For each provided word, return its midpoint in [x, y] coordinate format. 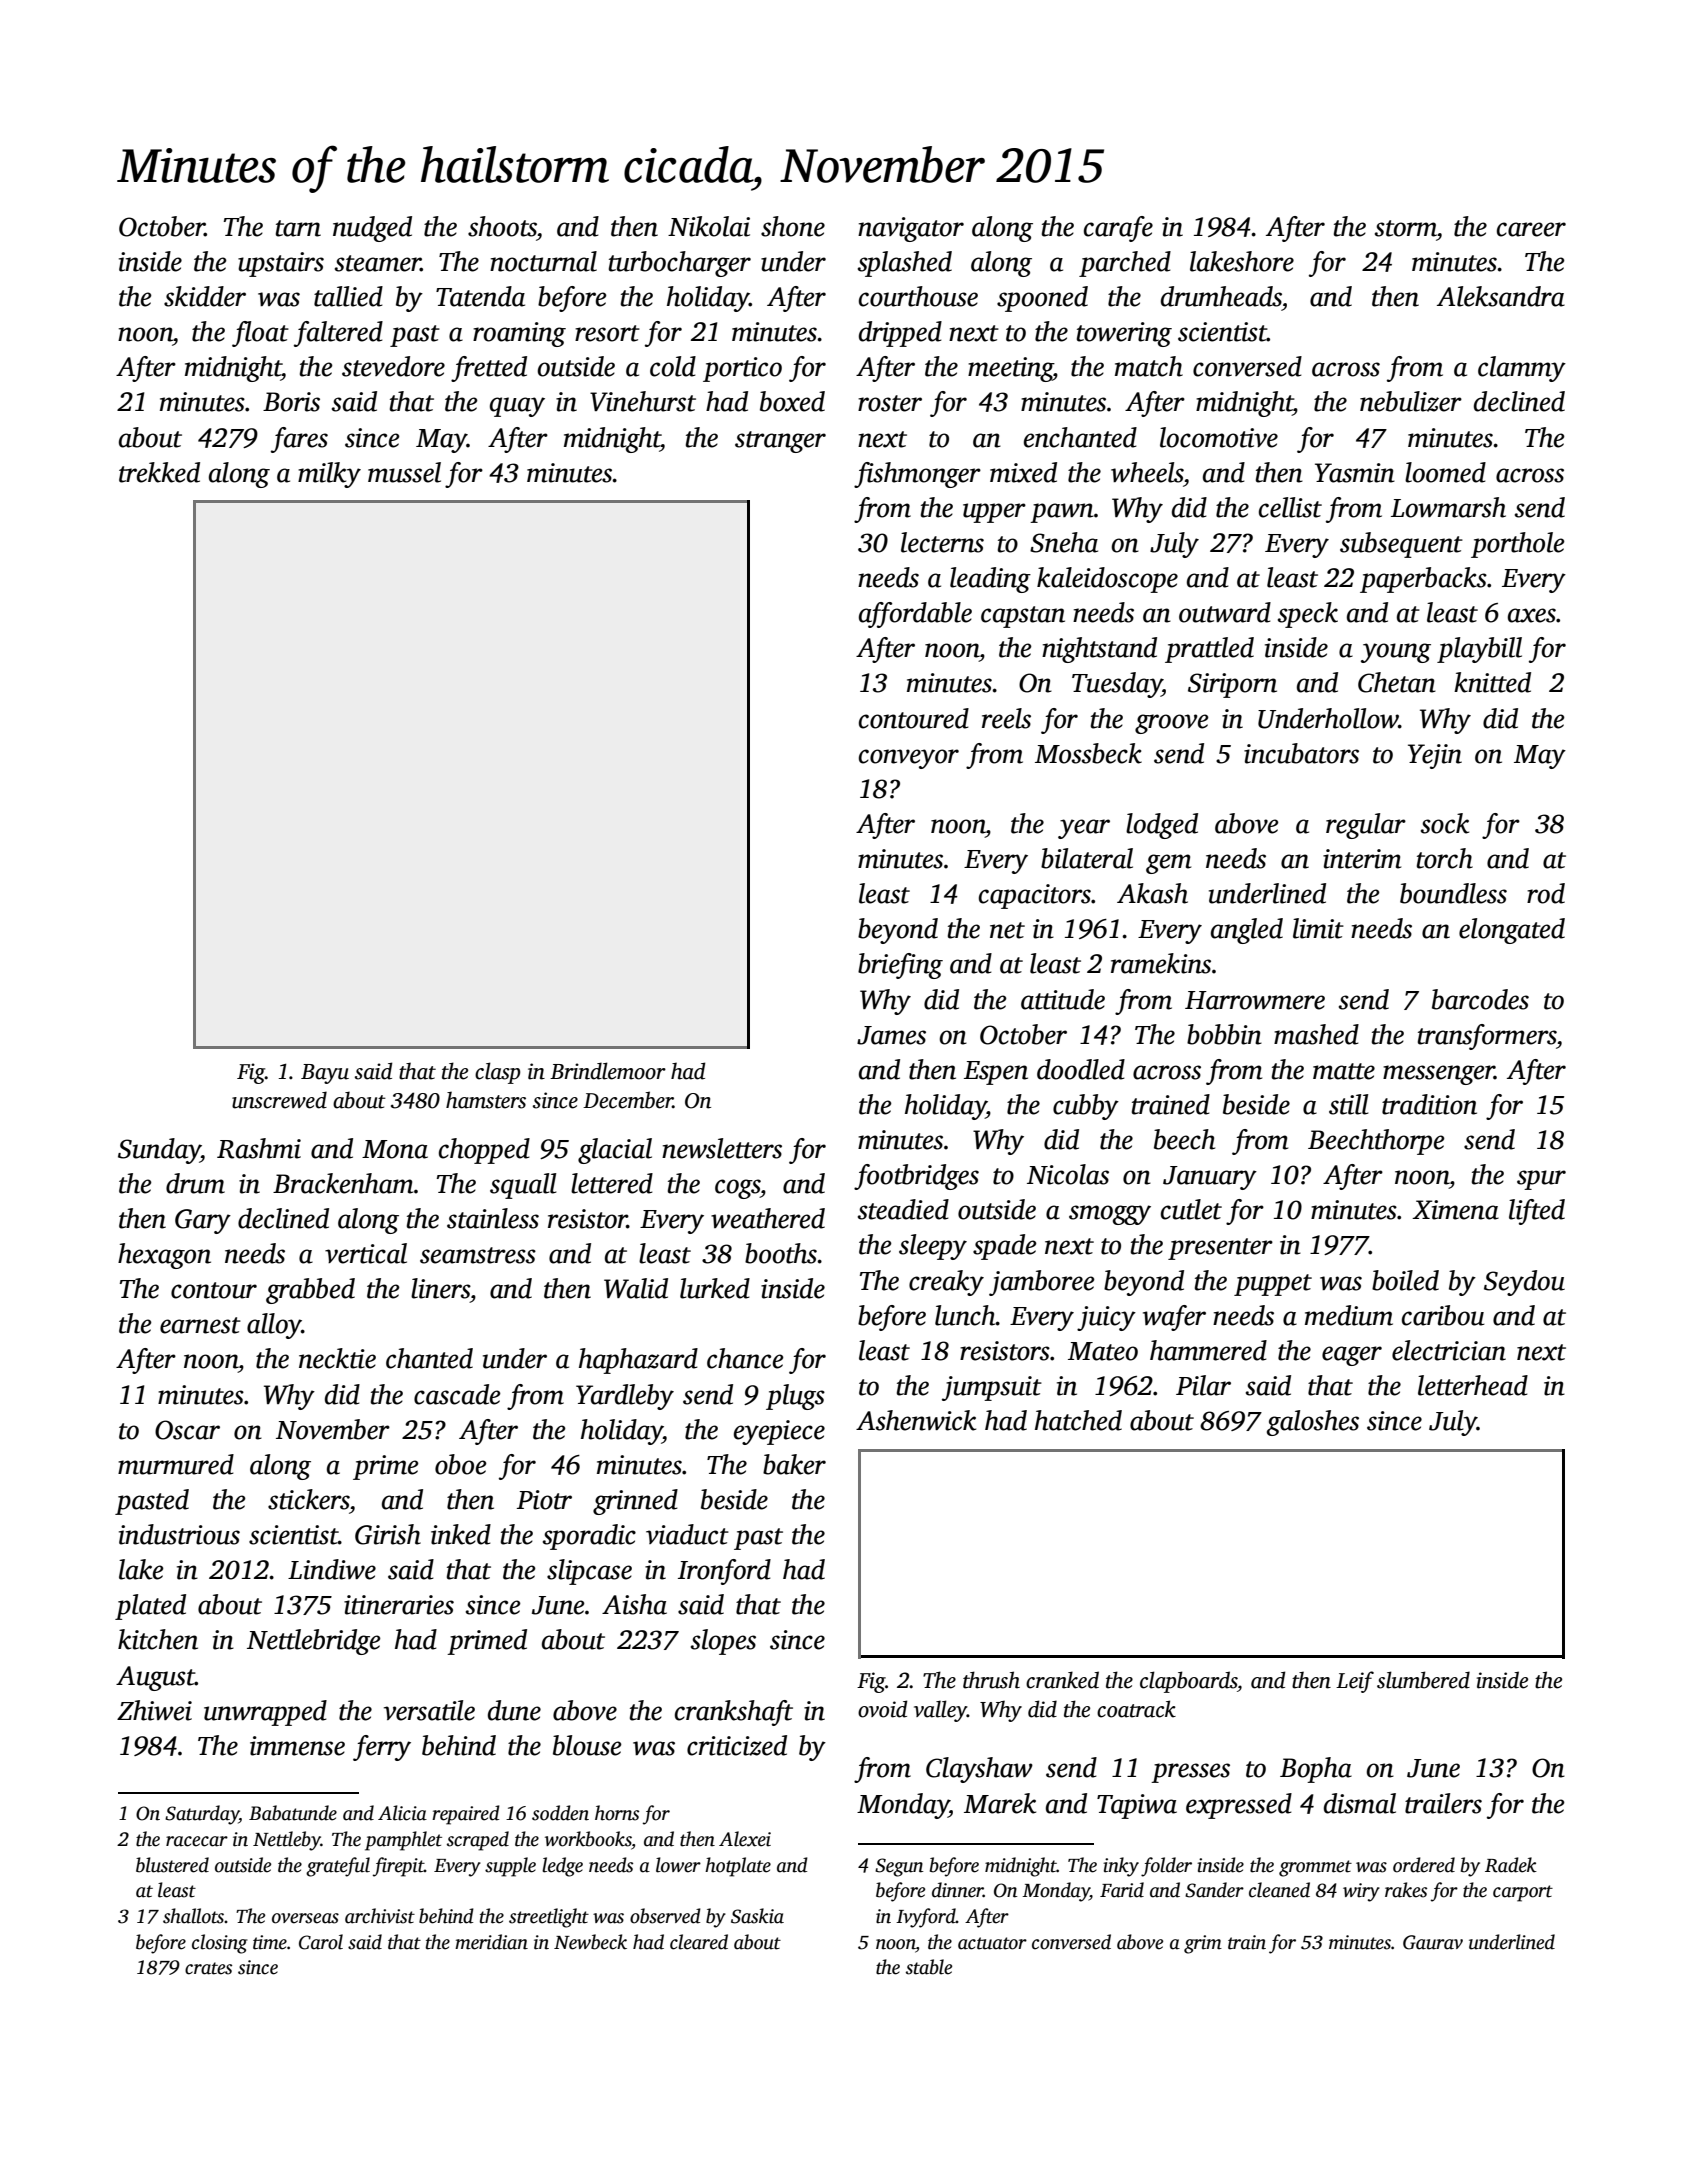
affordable [915, 615]
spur [1541, 1180]
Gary [203, 1221]
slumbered [1423, 1680]
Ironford [724, 1572]
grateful [338, 1867]
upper [994, 513]
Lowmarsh [1448, 507]
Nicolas [1068, 1174]
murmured [176, 1464]
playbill [1479, 650]
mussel [404, 472]
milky [329, 475]
